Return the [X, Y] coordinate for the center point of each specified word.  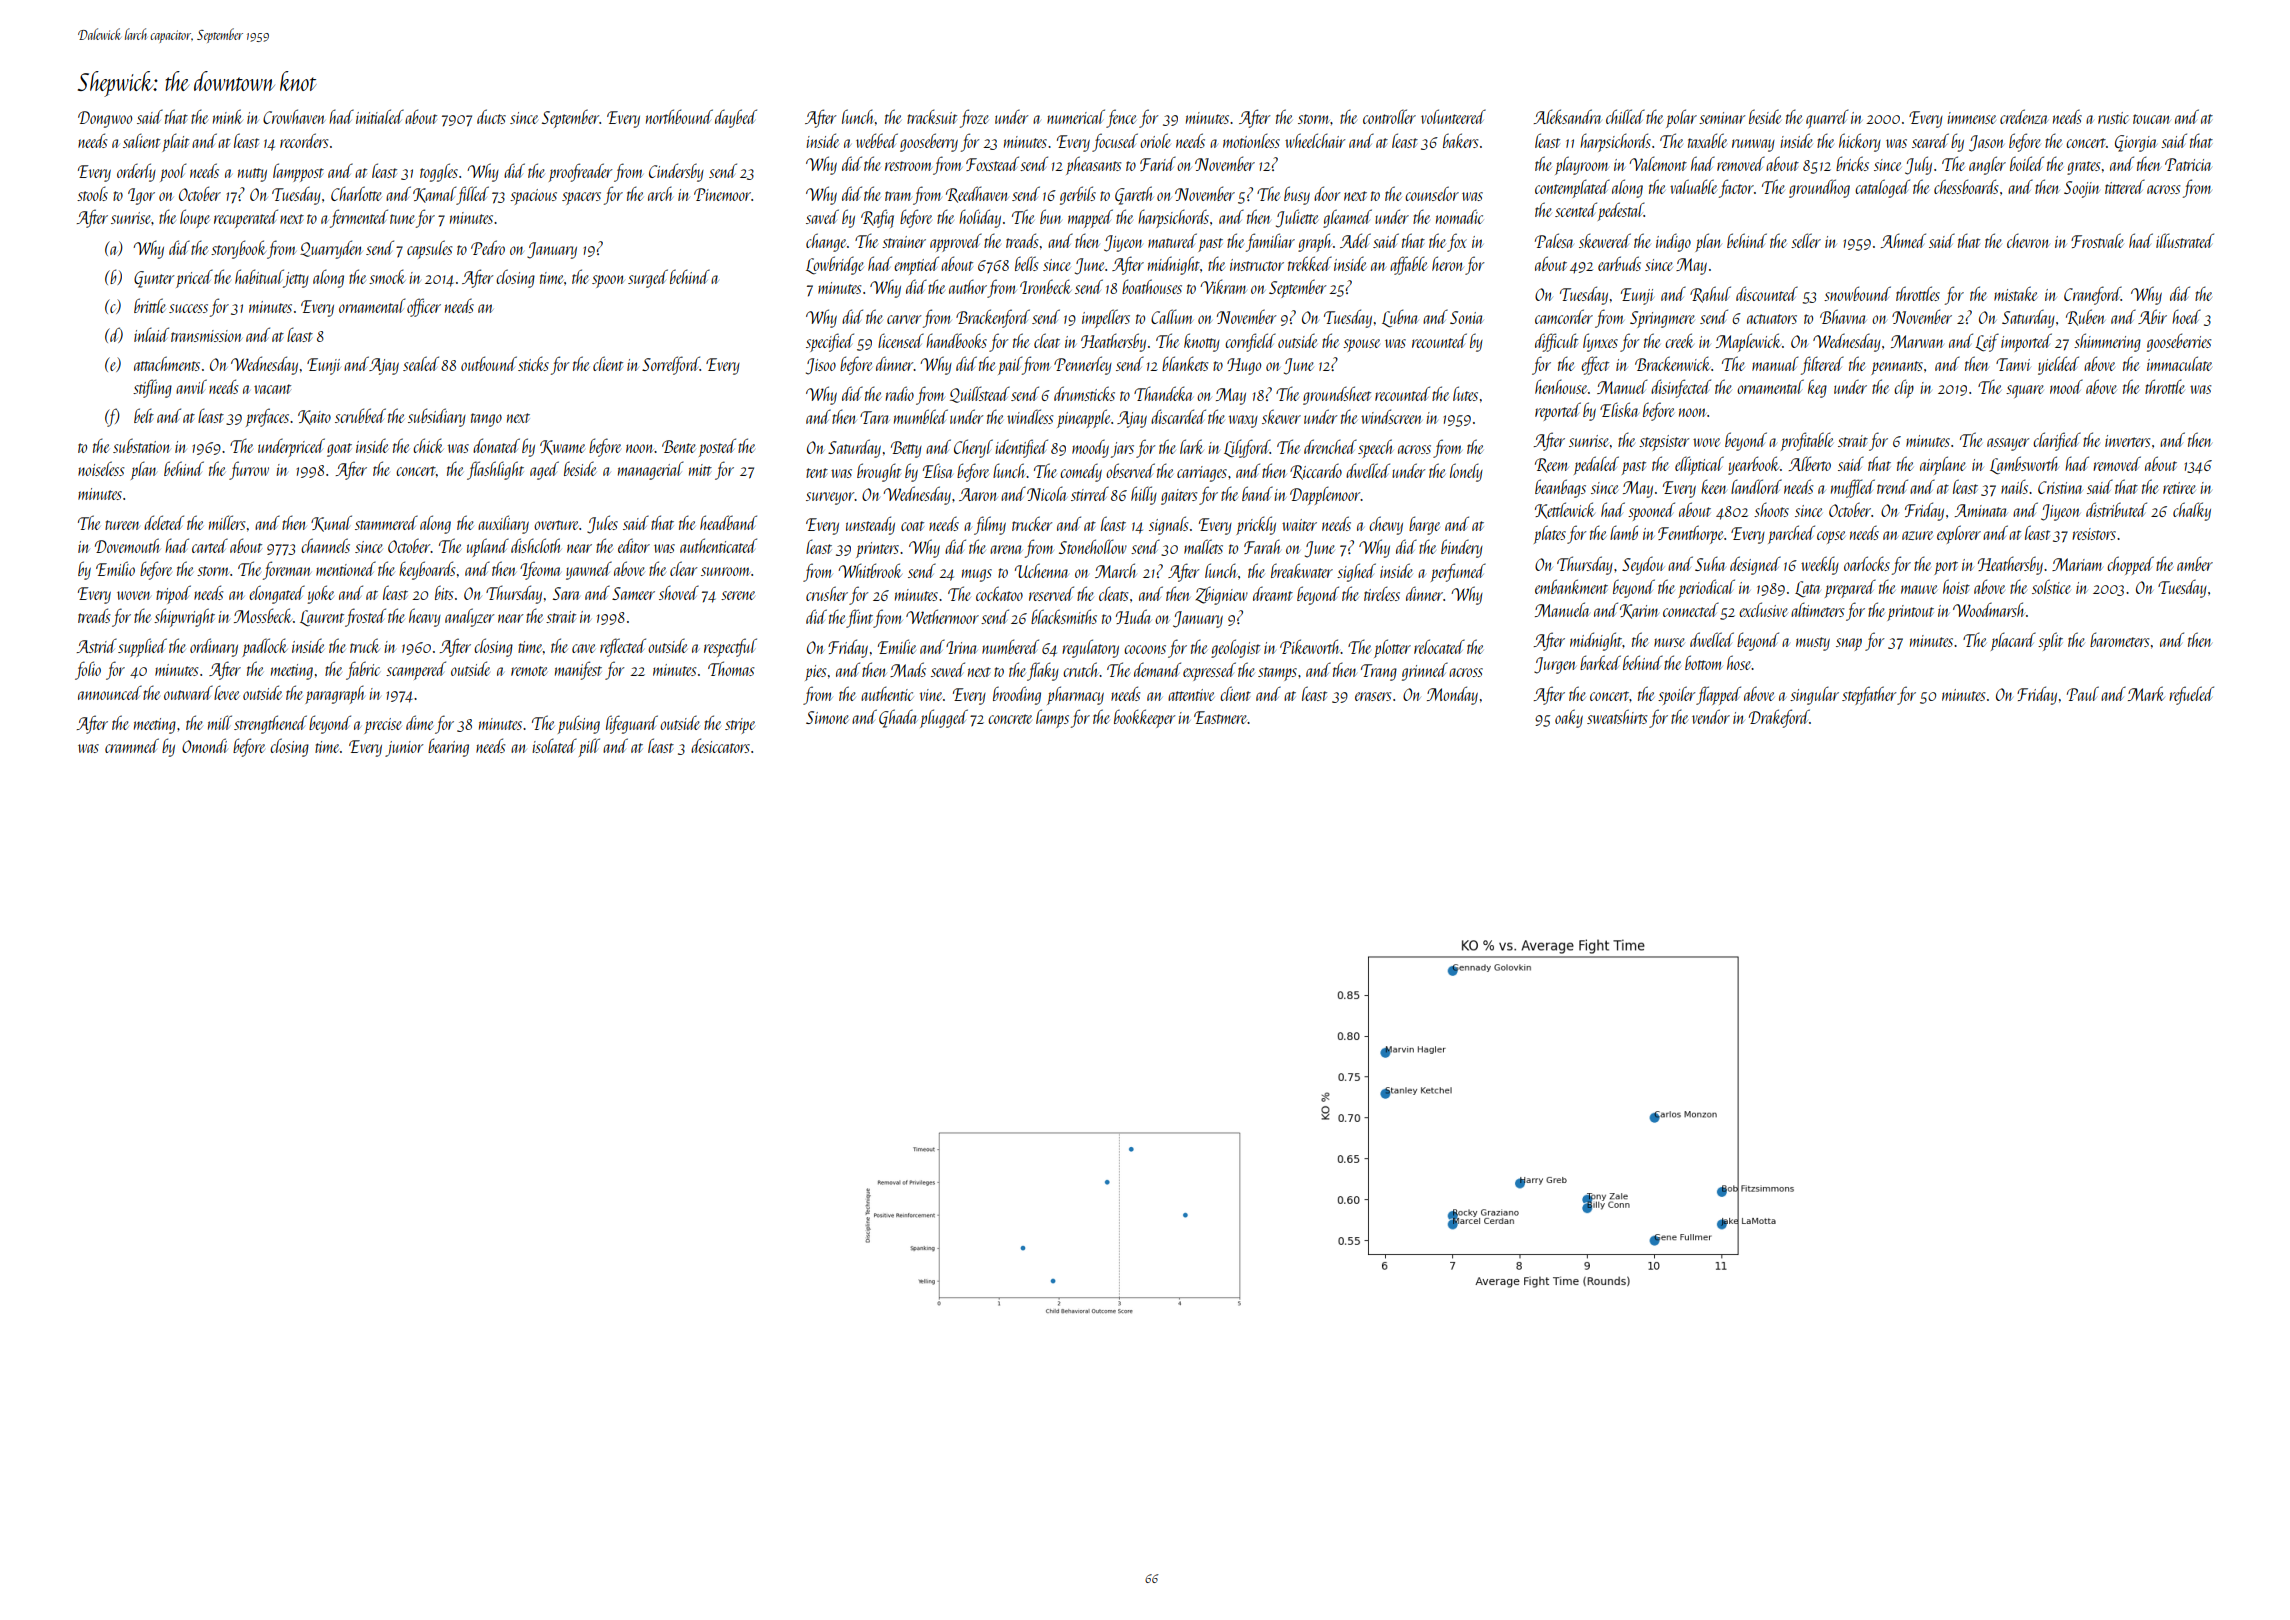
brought [879, 472]
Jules [602, 524]
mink [228, 116]
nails [2014, 486]
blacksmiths [1064, 616]
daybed [736, 118]
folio [88, 670]
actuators [1772, 319]
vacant [272, 389]
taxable [1707, 140]
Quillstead [980, 394]
